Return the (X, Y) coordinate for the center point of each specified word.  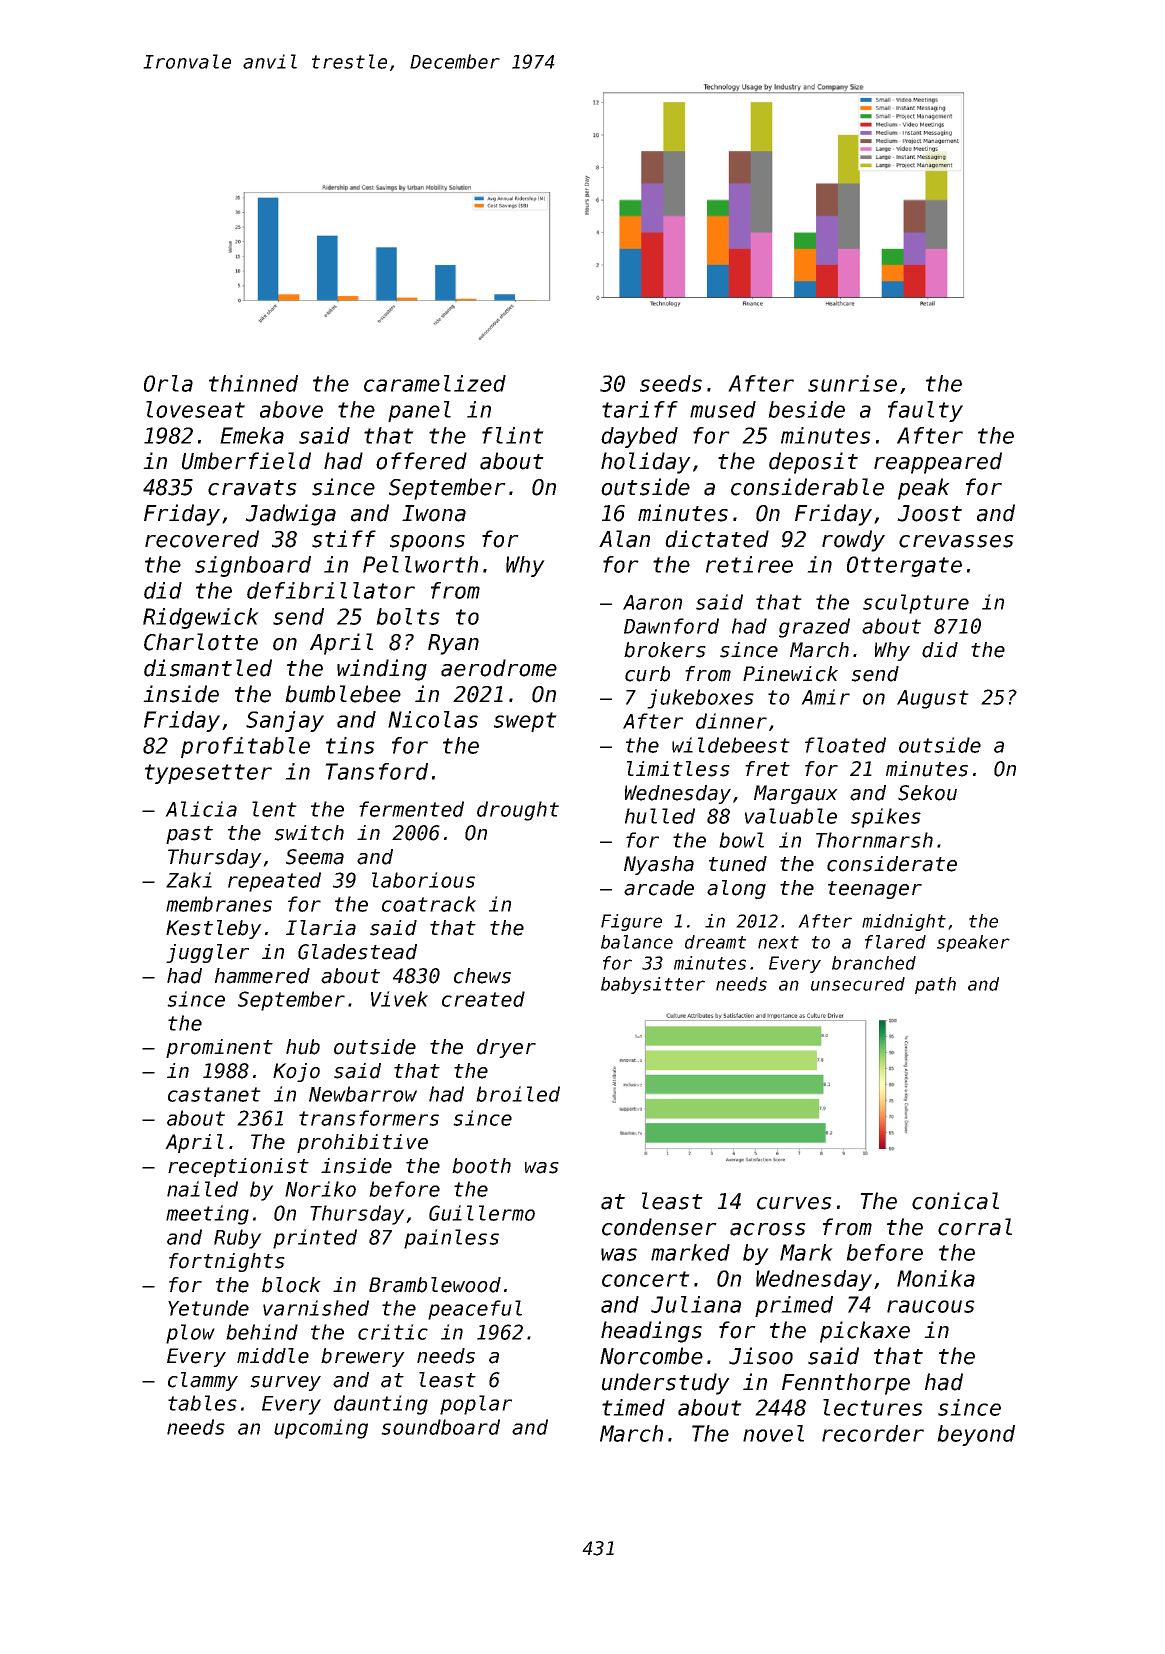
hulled (660, 816)
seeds (671, 383)
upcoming (321, 1429)
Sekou (927, 793)
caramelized (435, 383)
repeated (274, 882)
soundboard (440, 1427)
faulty (925, 411)
